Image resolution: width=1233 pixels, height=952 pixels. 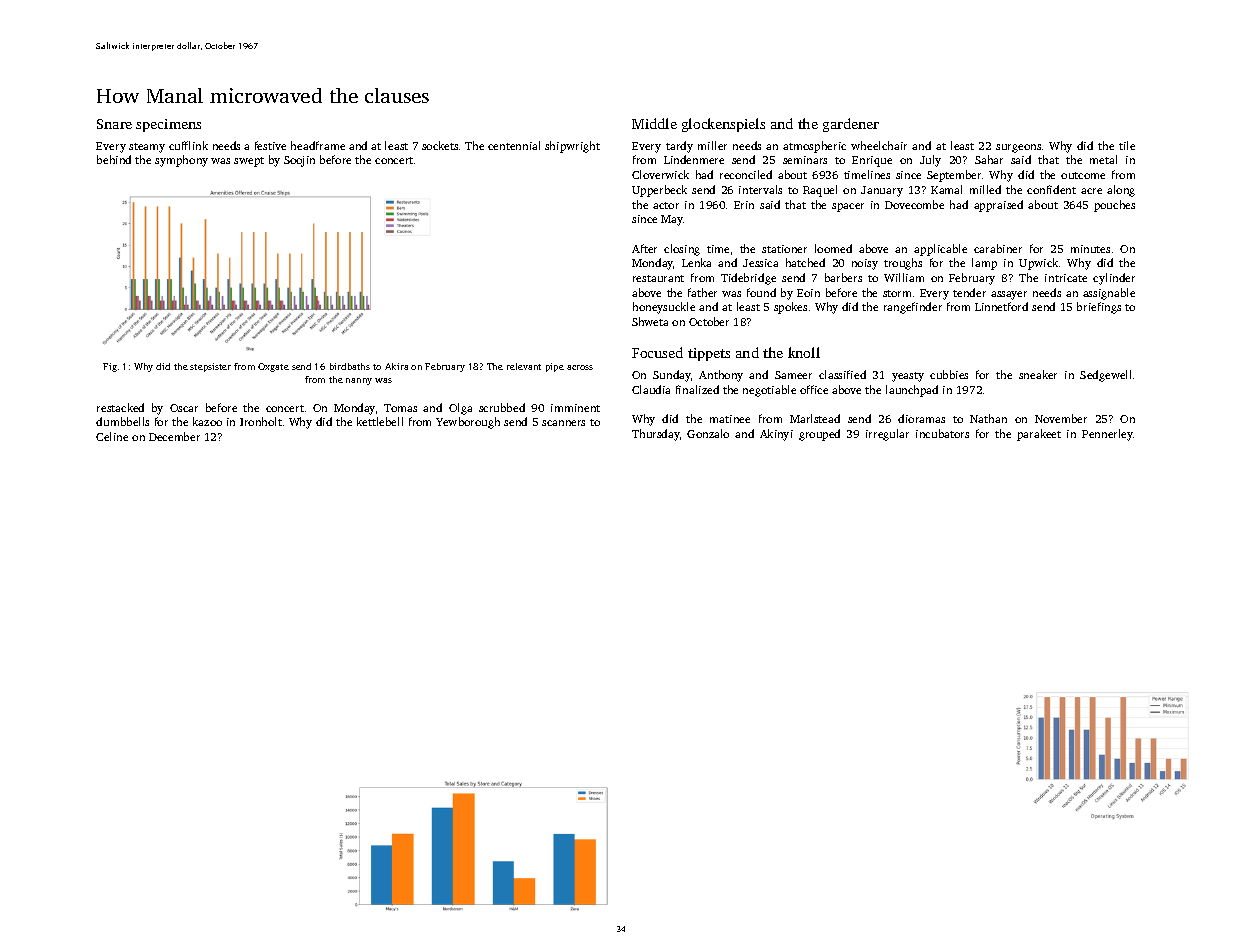 What do you see at coordinates (184, 408) in the page?
I see `Oscar` at bounding box center [184, 408].
